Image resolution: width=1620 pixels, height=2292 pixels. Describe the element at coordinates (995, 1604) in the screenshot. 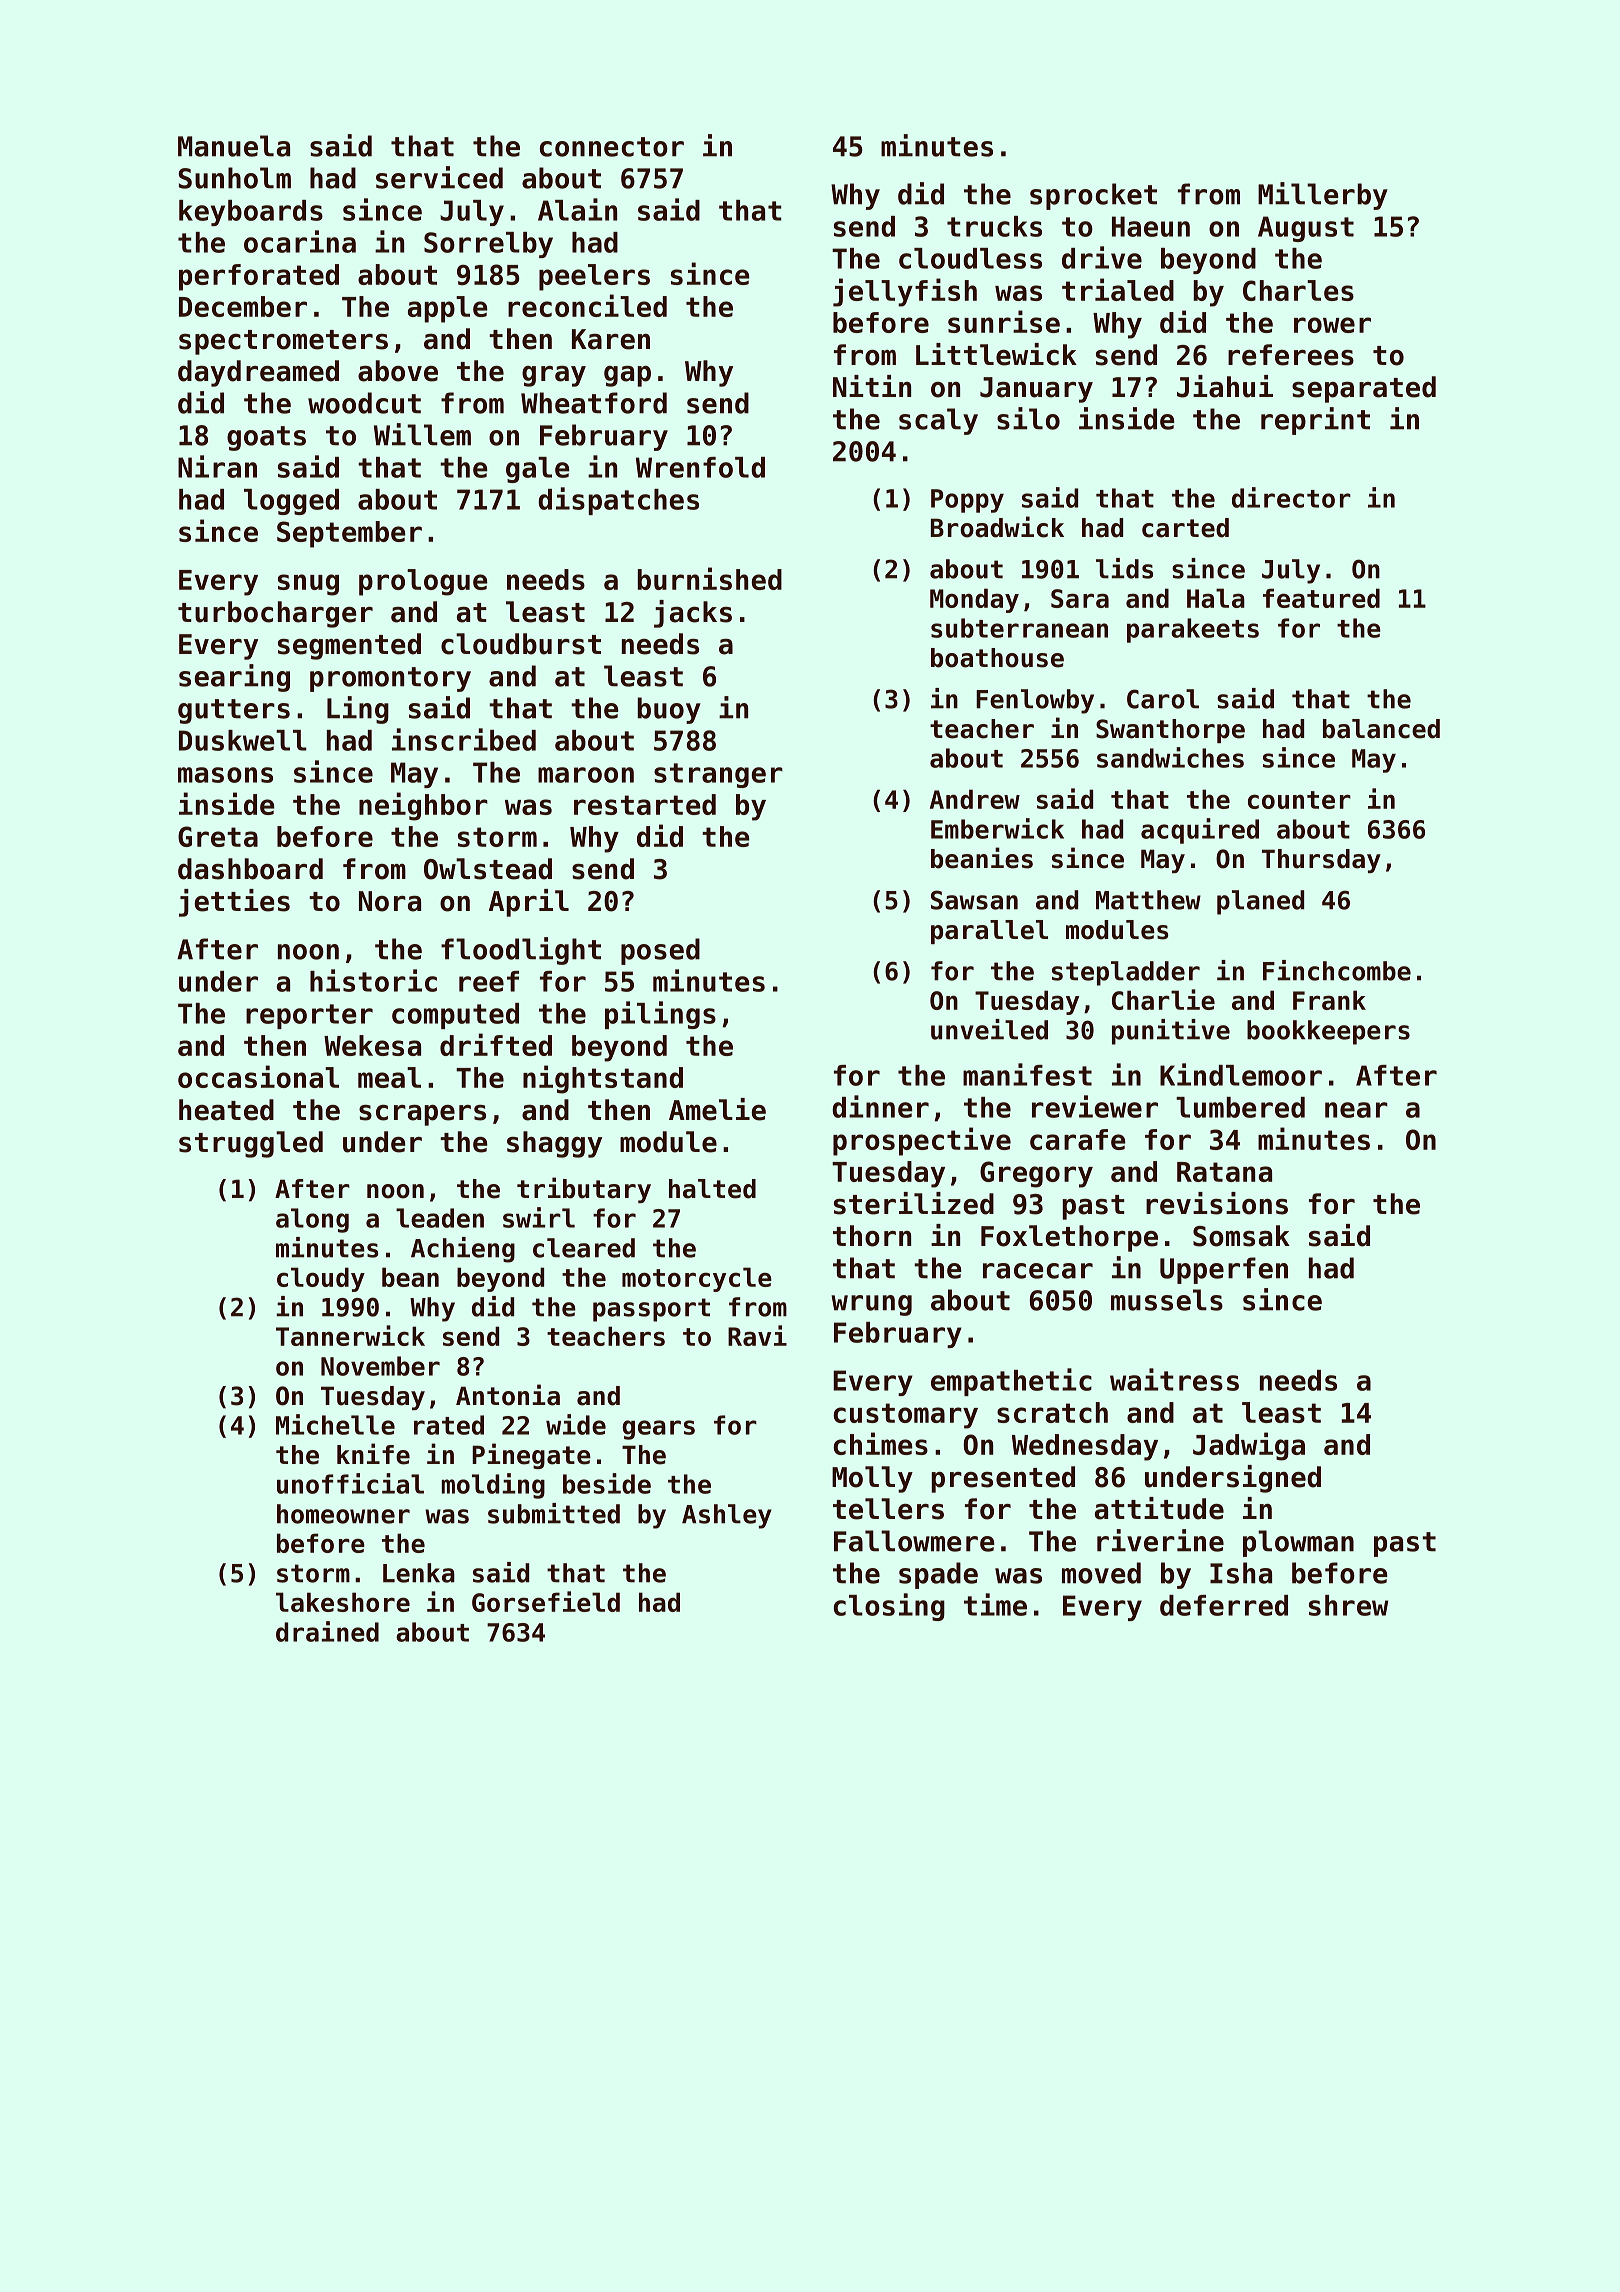

I see `time` at that location.
